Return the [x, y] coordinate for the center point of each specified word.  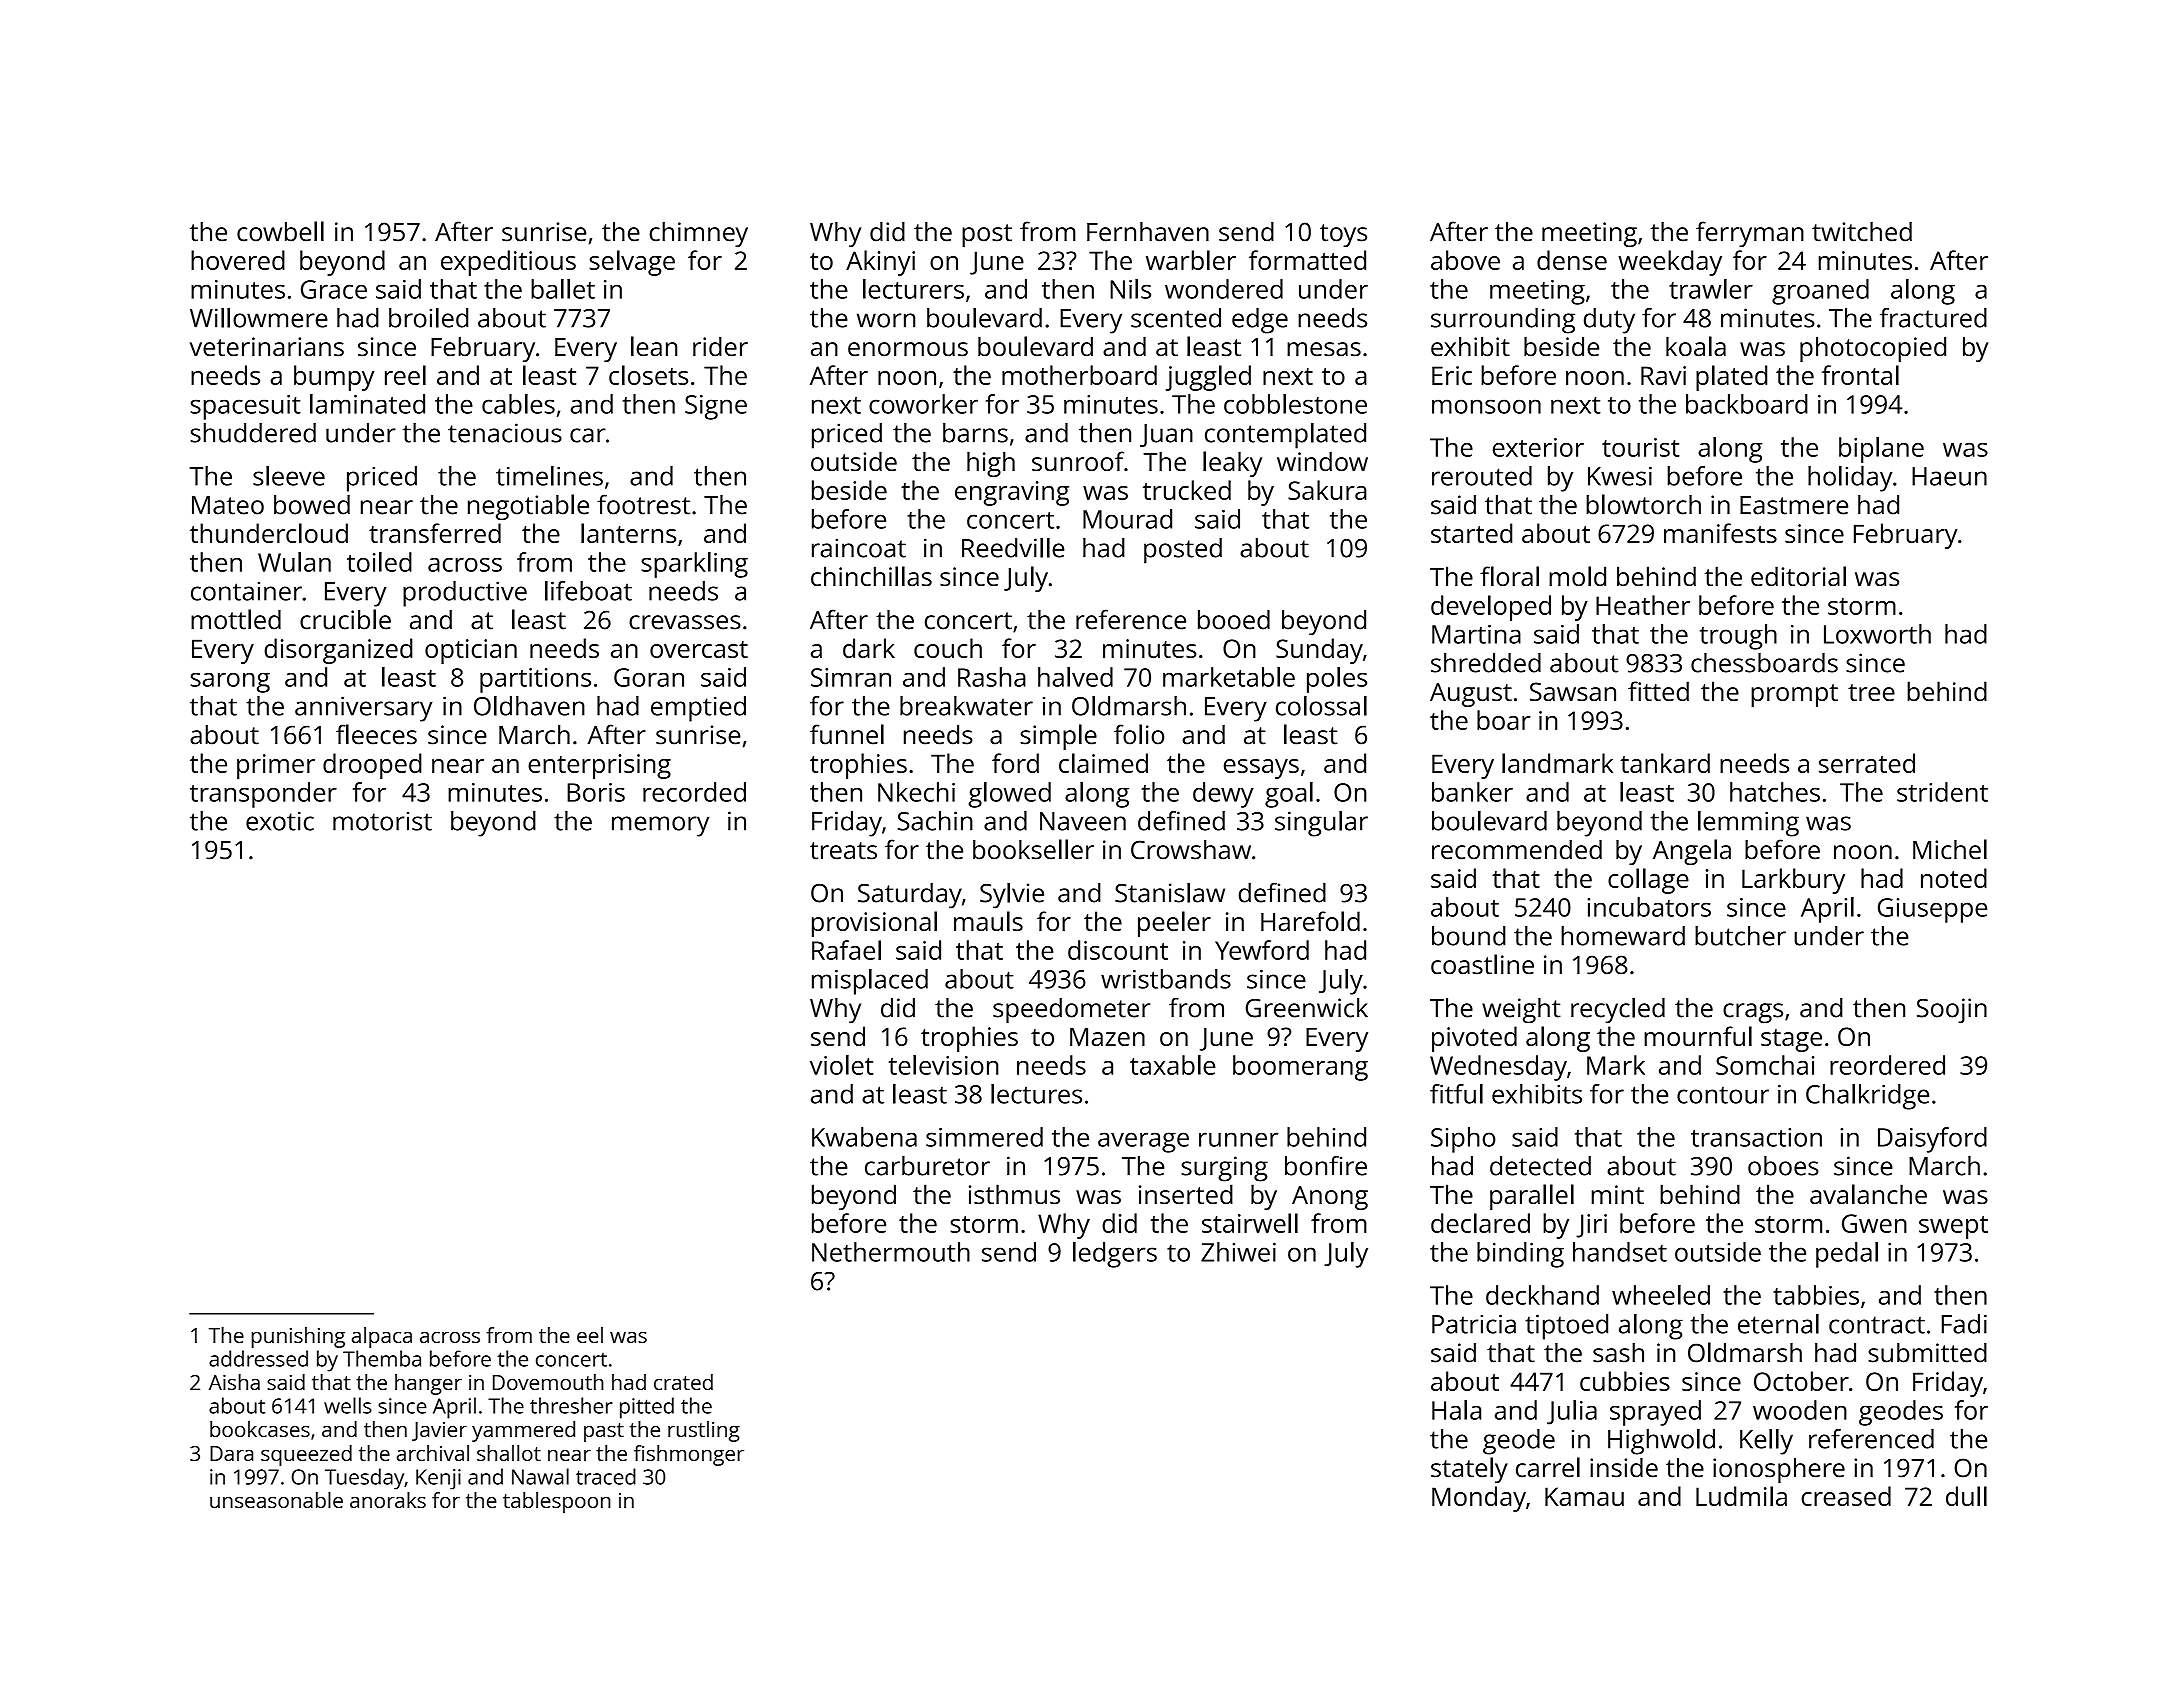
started [1471, 533]
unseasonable [276, 1500]
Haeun [1949, 476]
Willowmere [259, 318]
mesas [1324, 349]
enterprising [599, 766]
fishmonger [689, 1455]
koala [1696, 346]
